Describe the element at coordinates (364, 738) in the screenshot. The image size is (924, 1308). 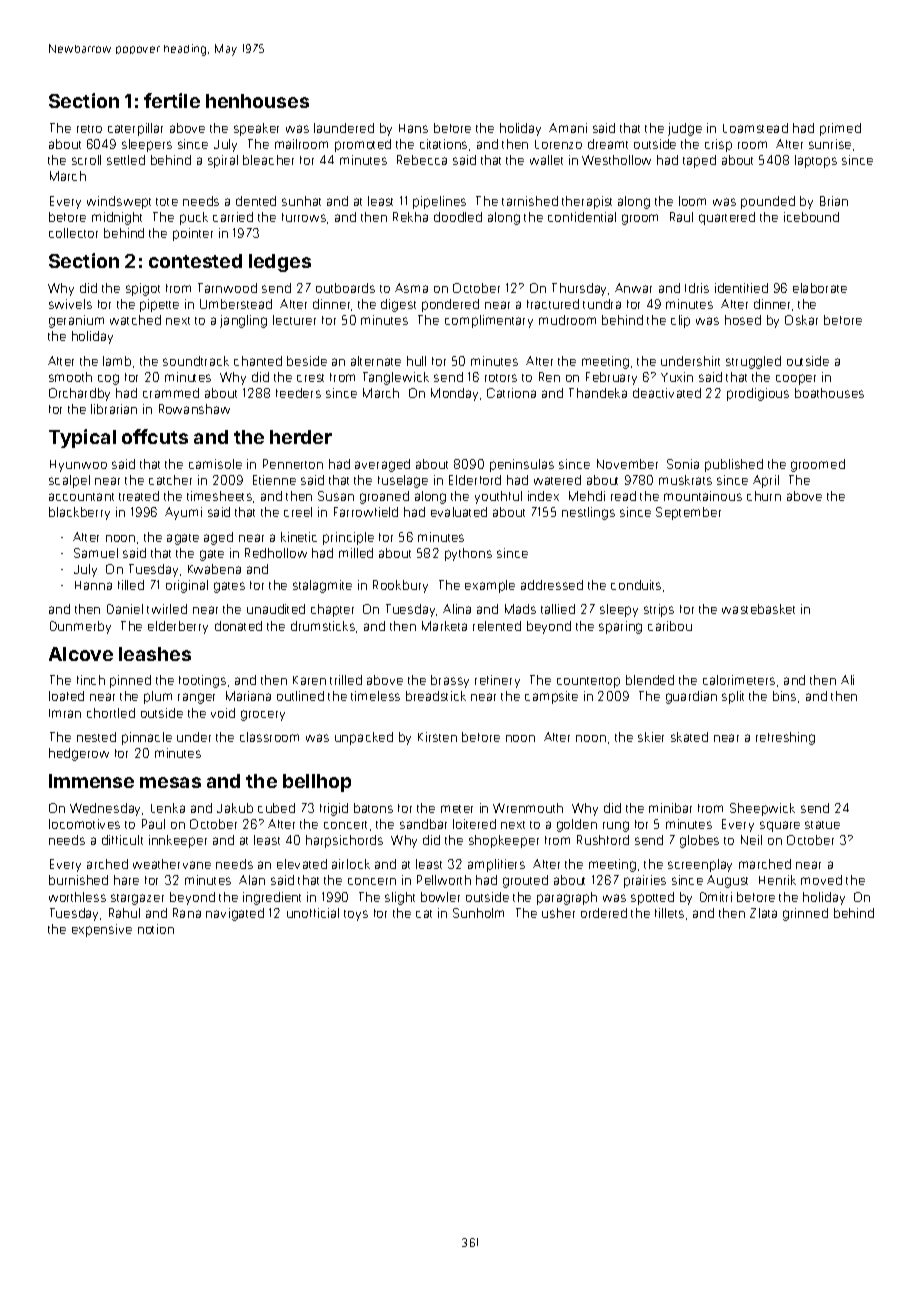
I see `unpacked` at that location.
